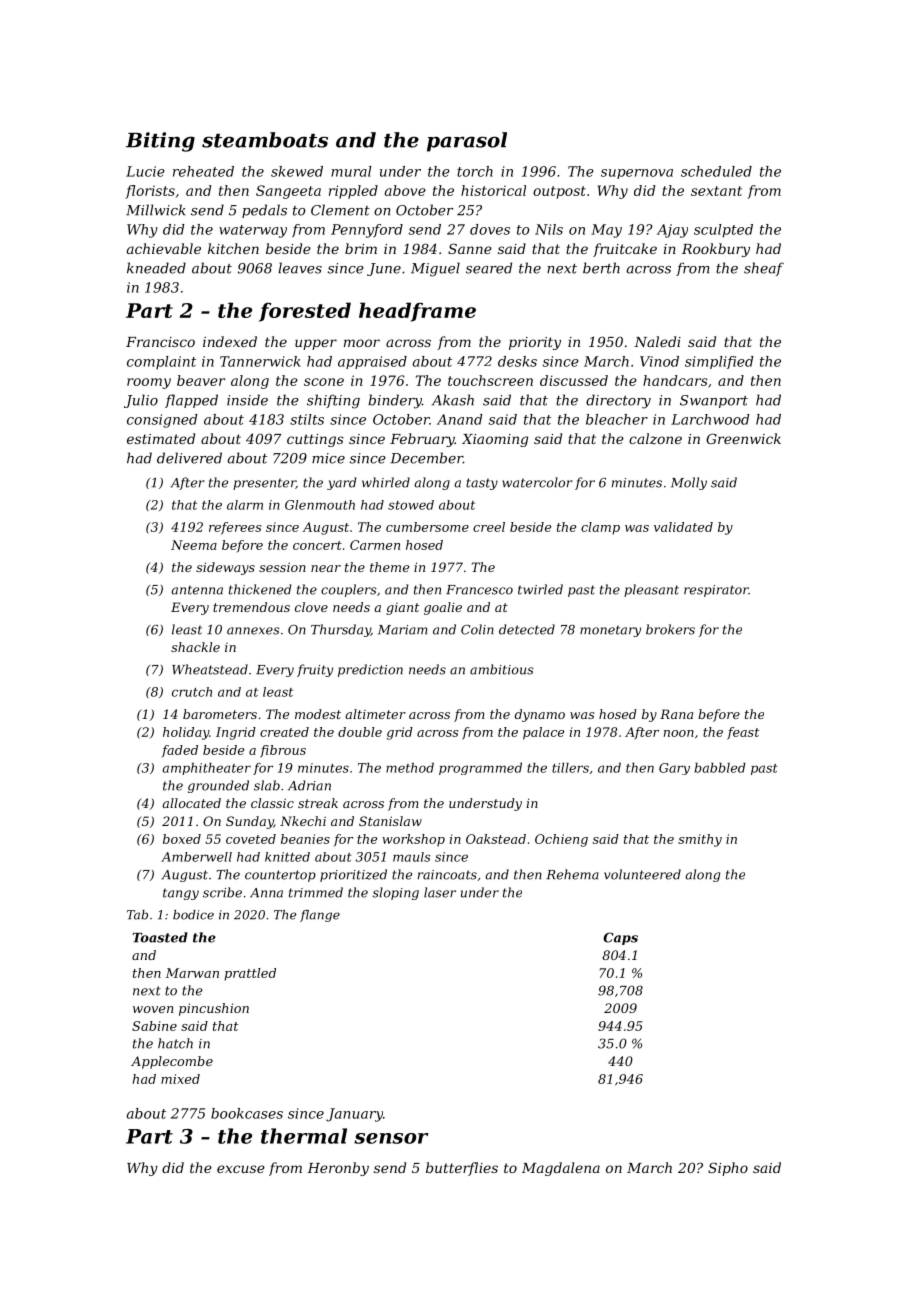 The width and height of the screenshot is (908, 1316). I want to click on parasol, so click(467, 142).
